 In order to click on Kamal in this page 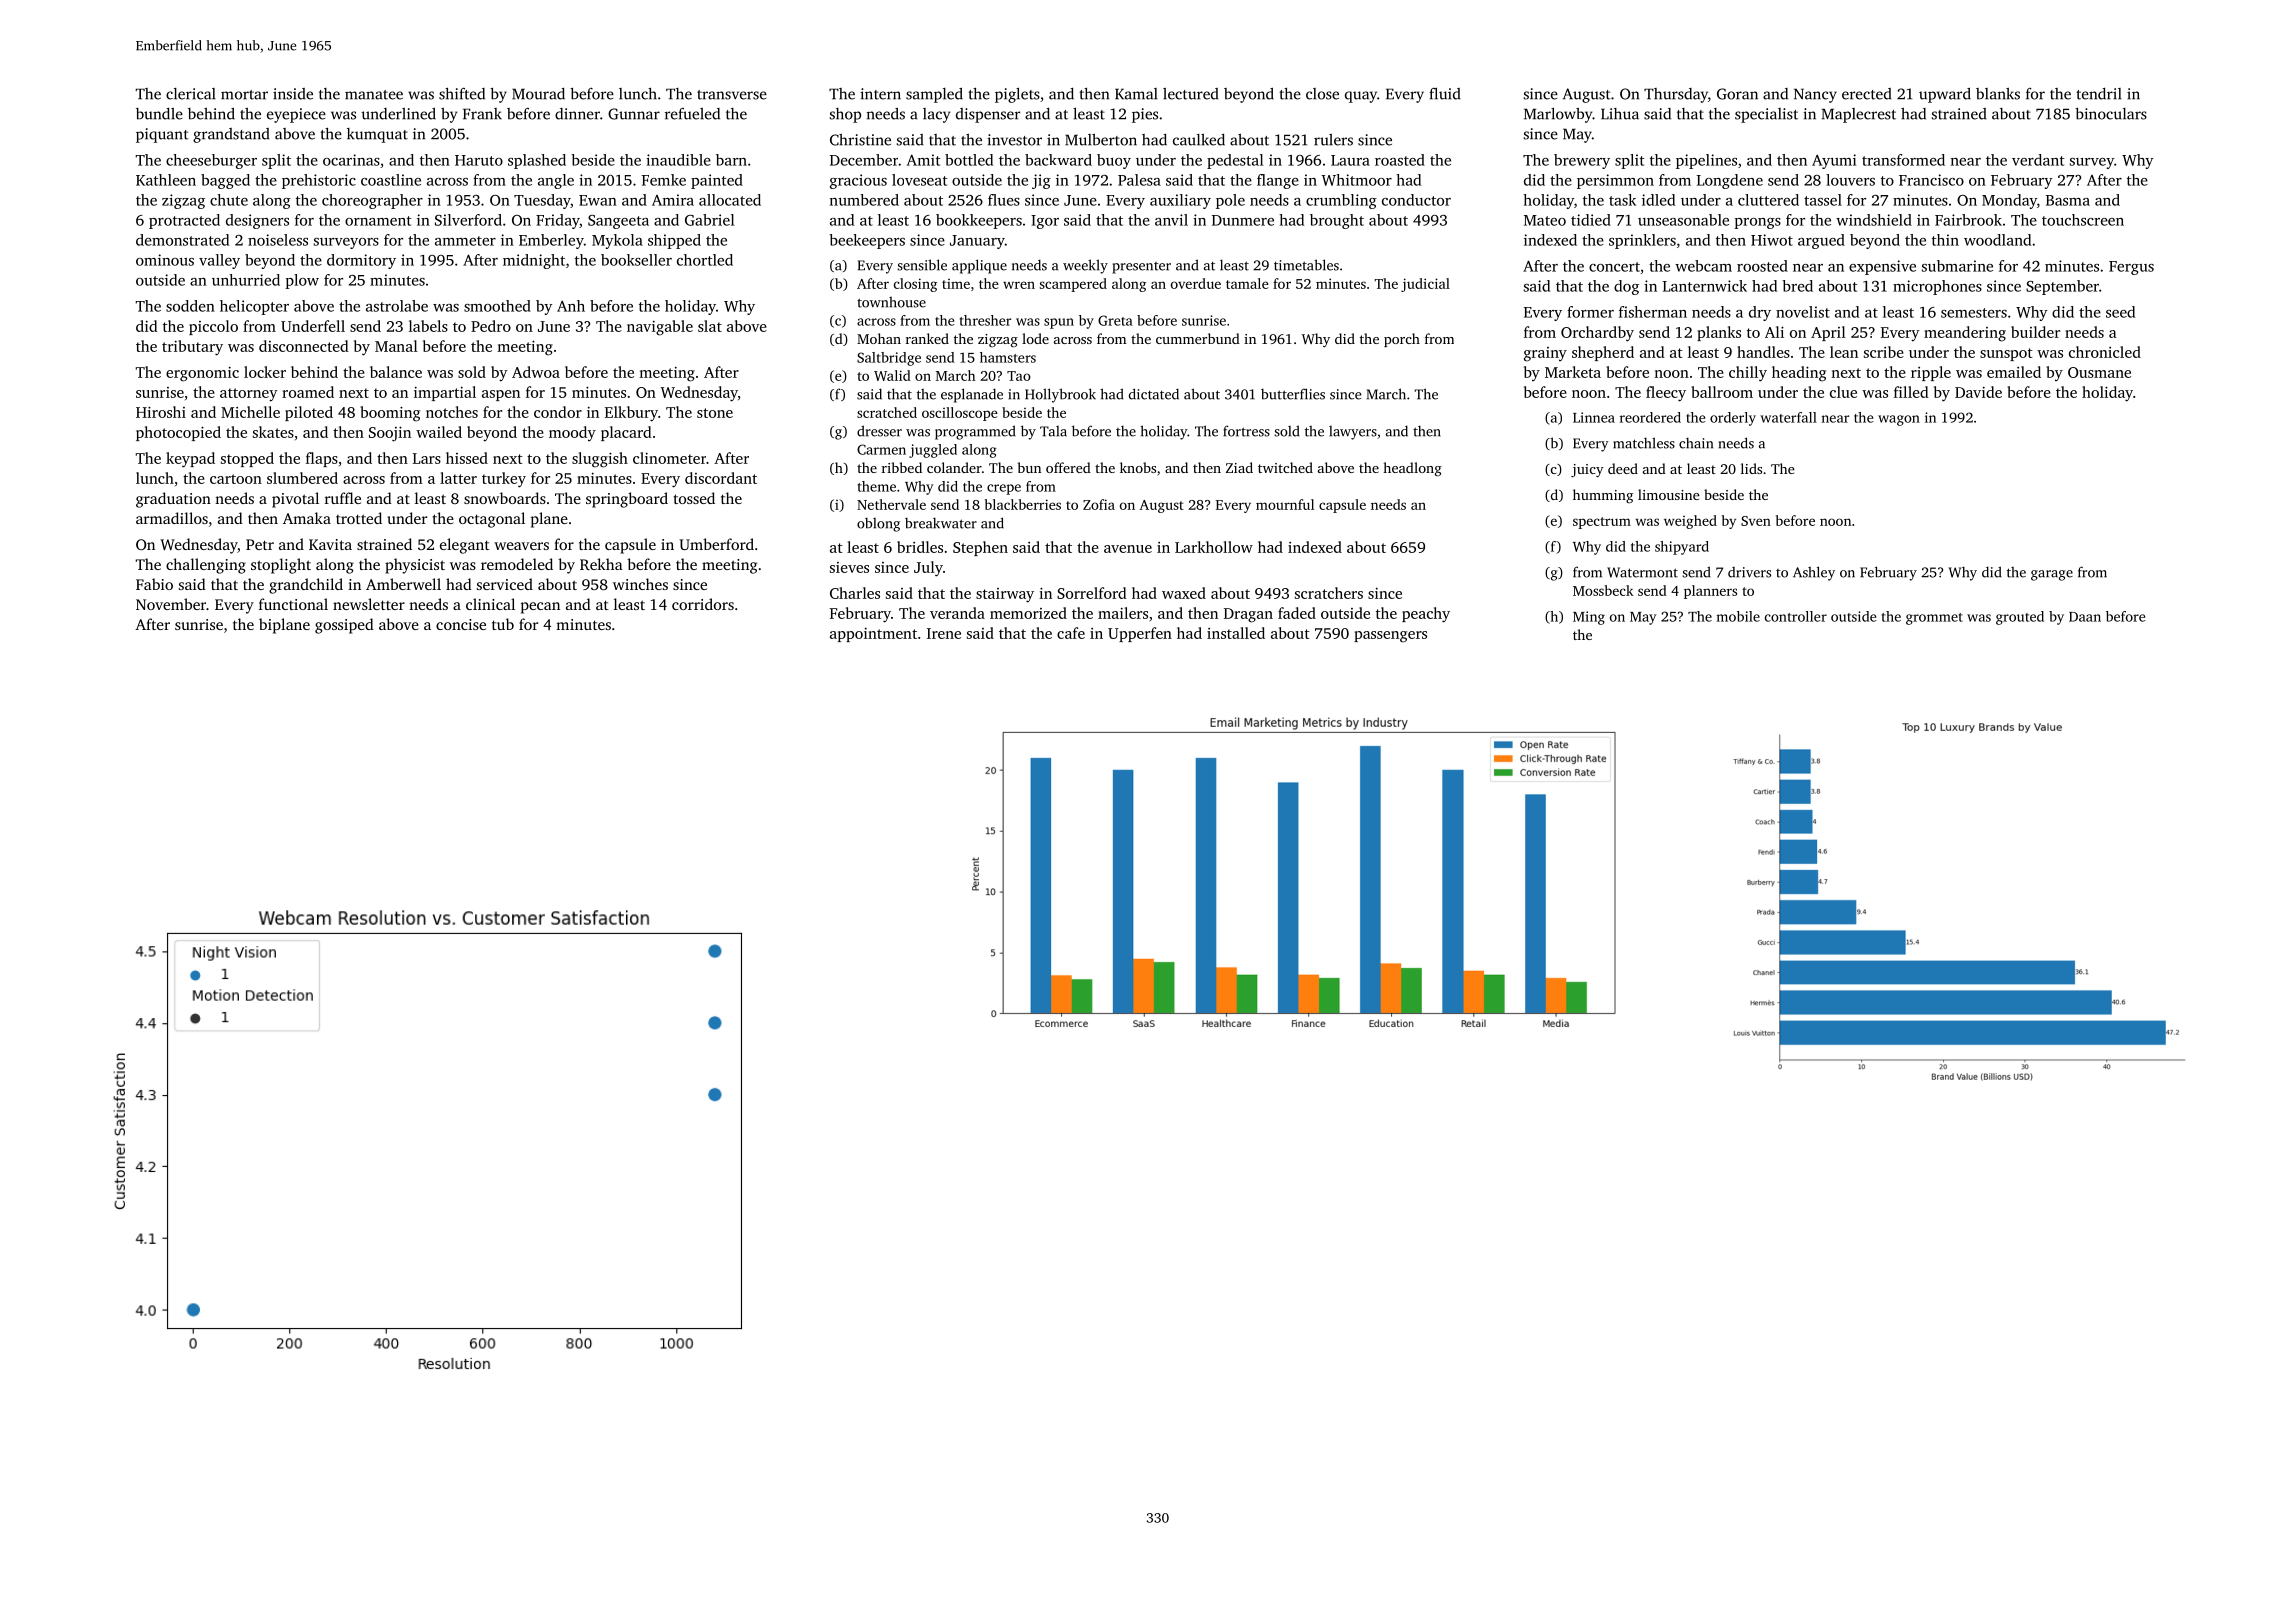, I will do `click(1136, 94)`.
